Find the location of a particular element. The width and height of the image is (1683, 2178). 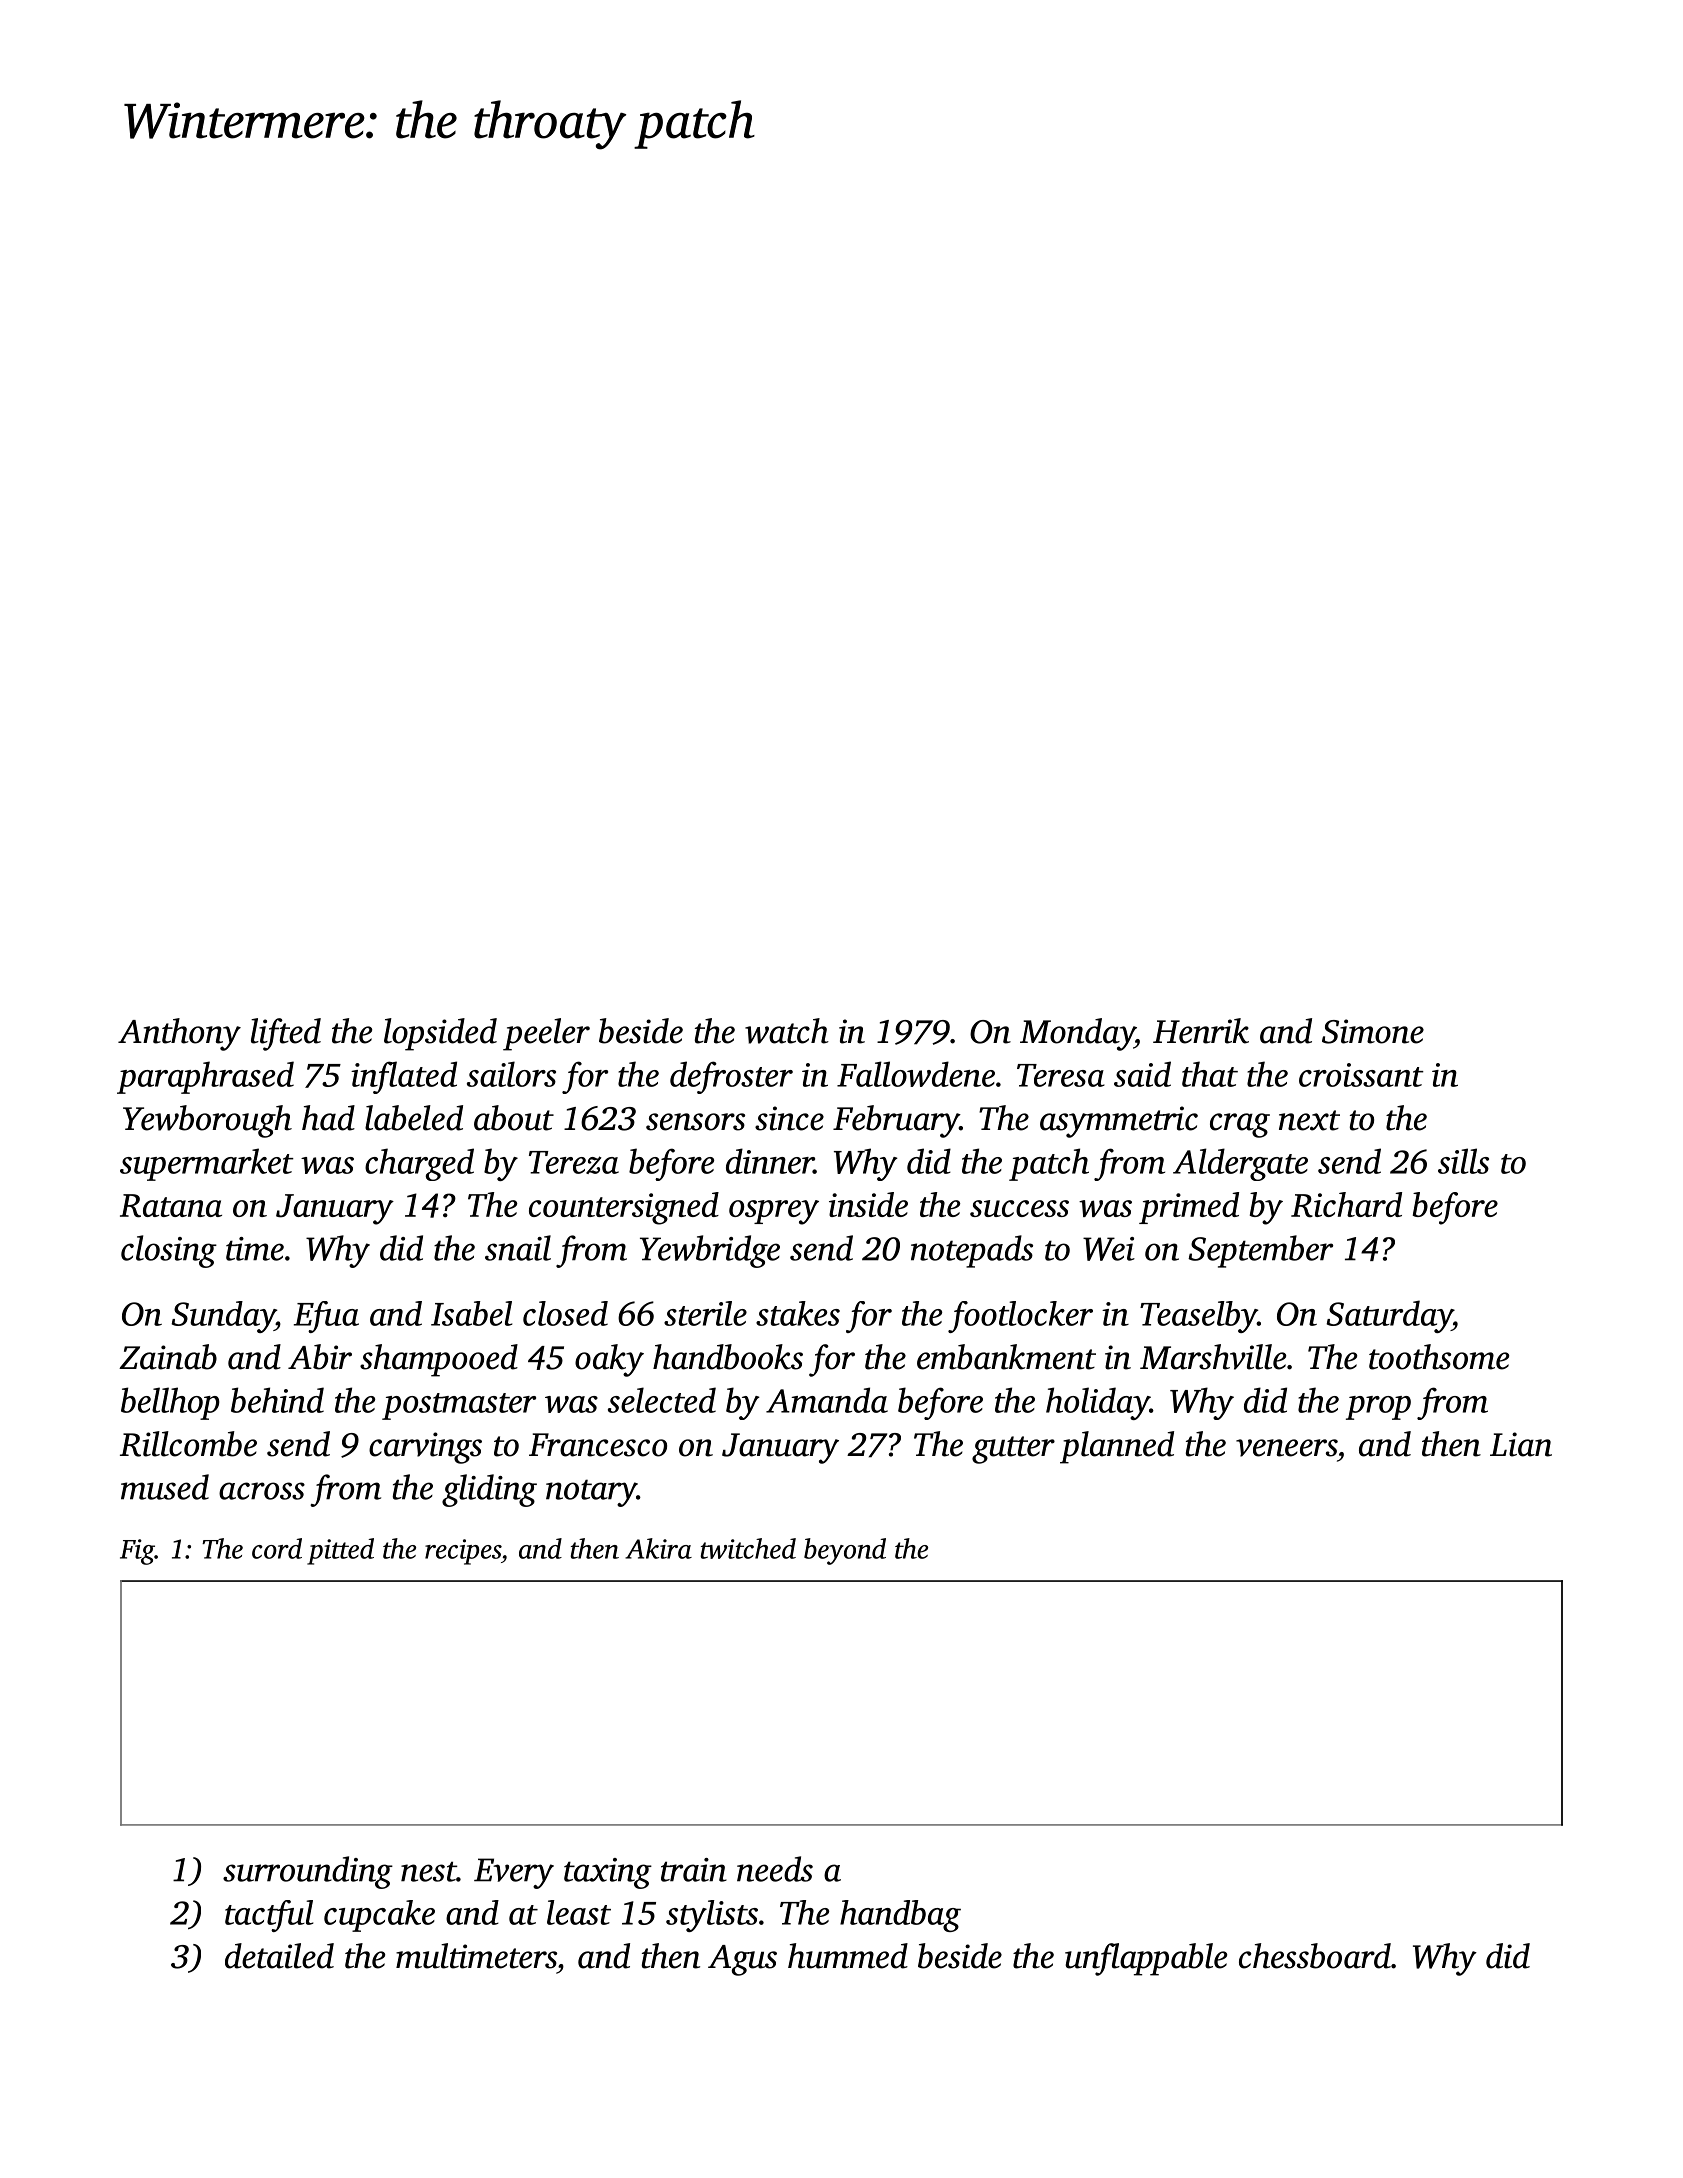

Simone is located at coordinates (1373, 1031).
